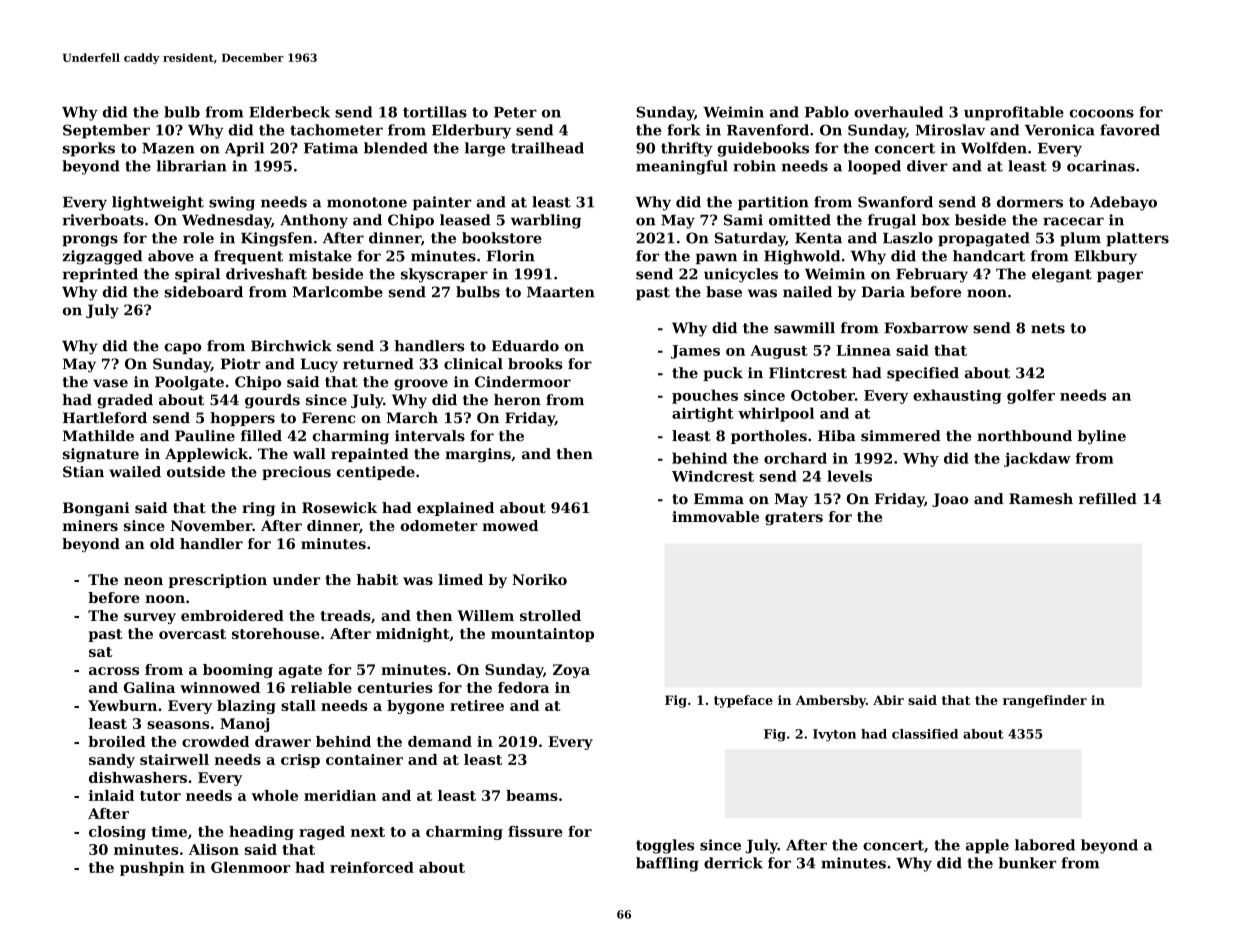 Image resolution: width=1233 pixels, height=952 pixels. I want to click on simmered, so click(901, 436).
